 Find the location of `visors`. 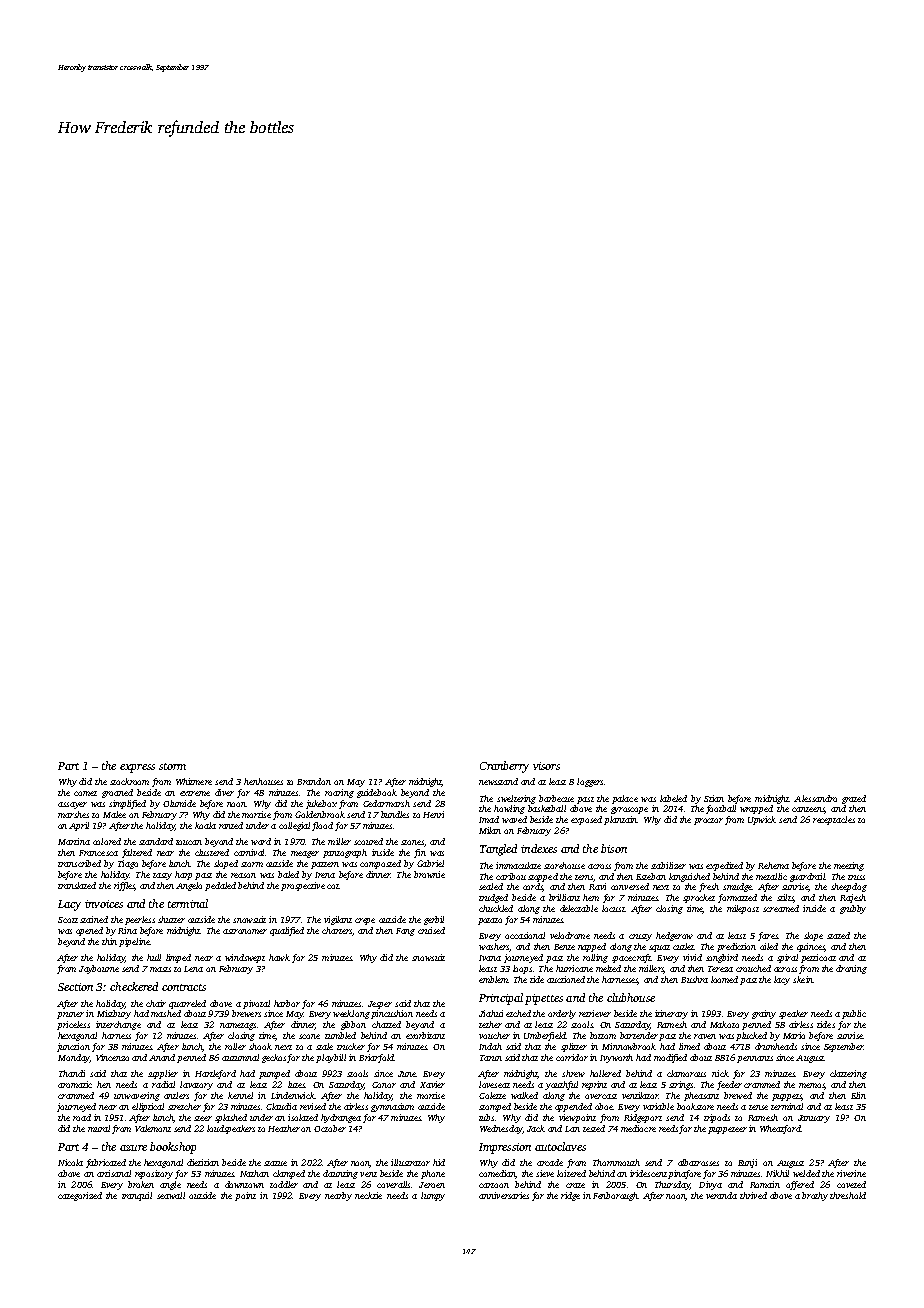

visors is located at coordinates (546, 766).
